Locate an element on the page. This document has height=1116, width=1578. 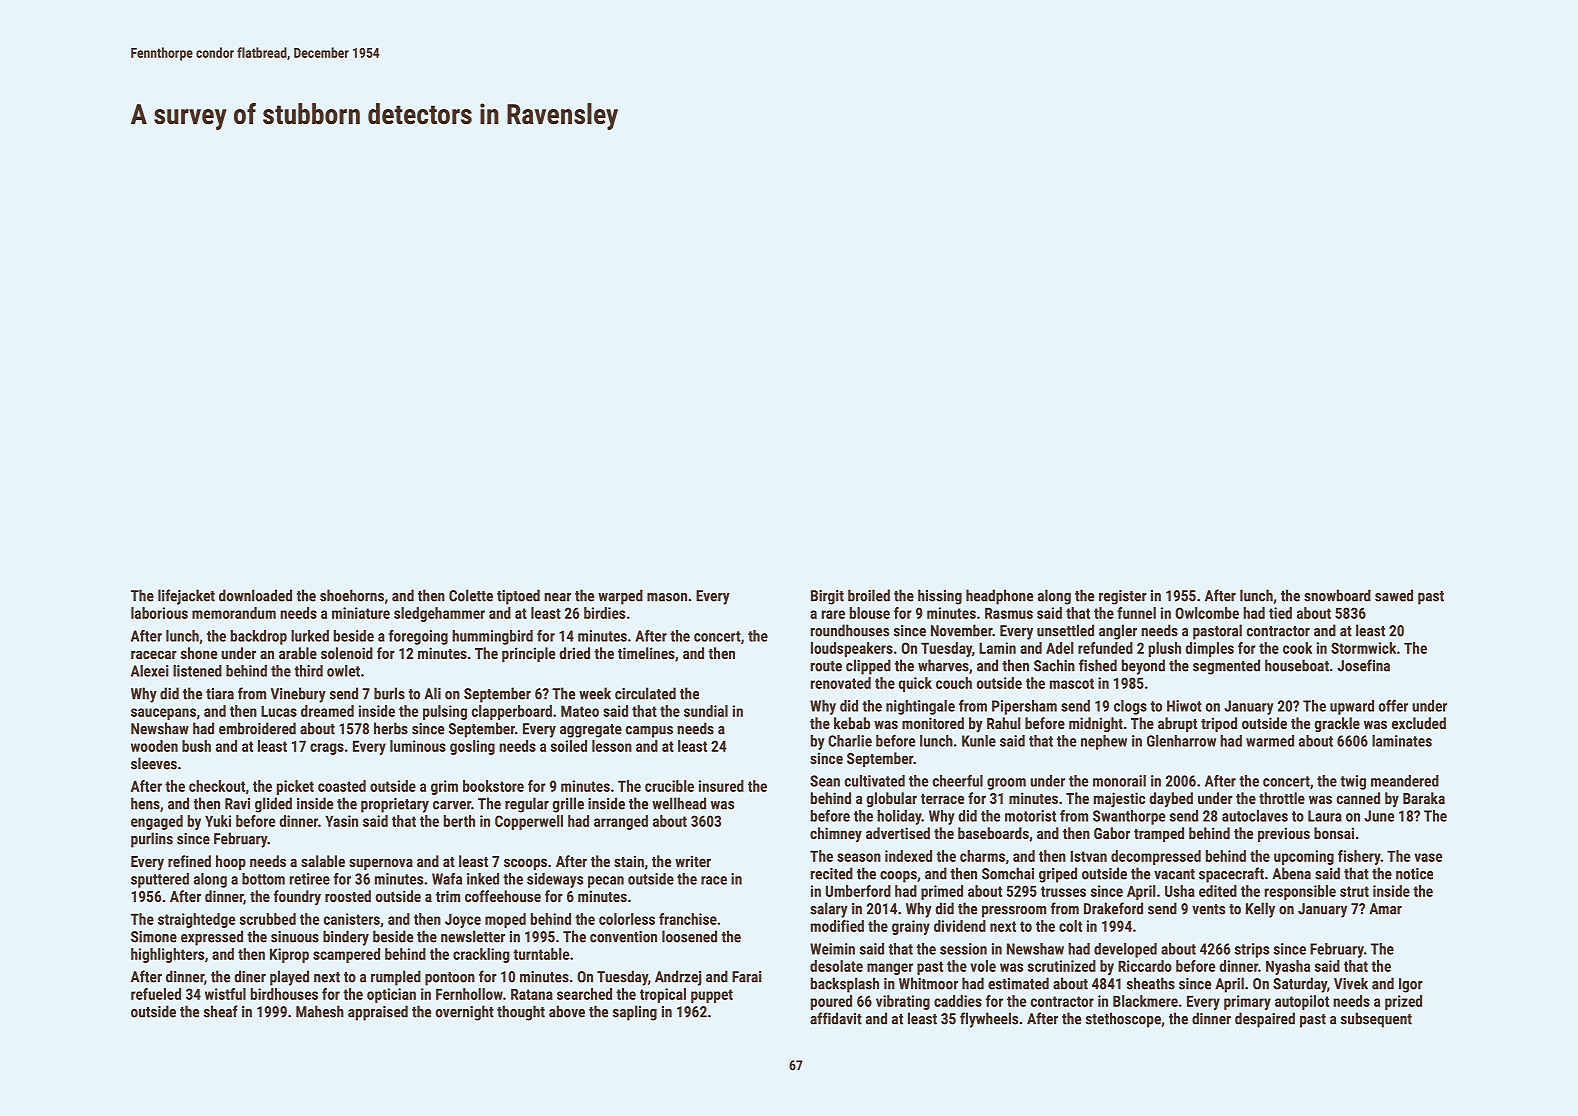
Igor is located at coordinates (1411, 985).
